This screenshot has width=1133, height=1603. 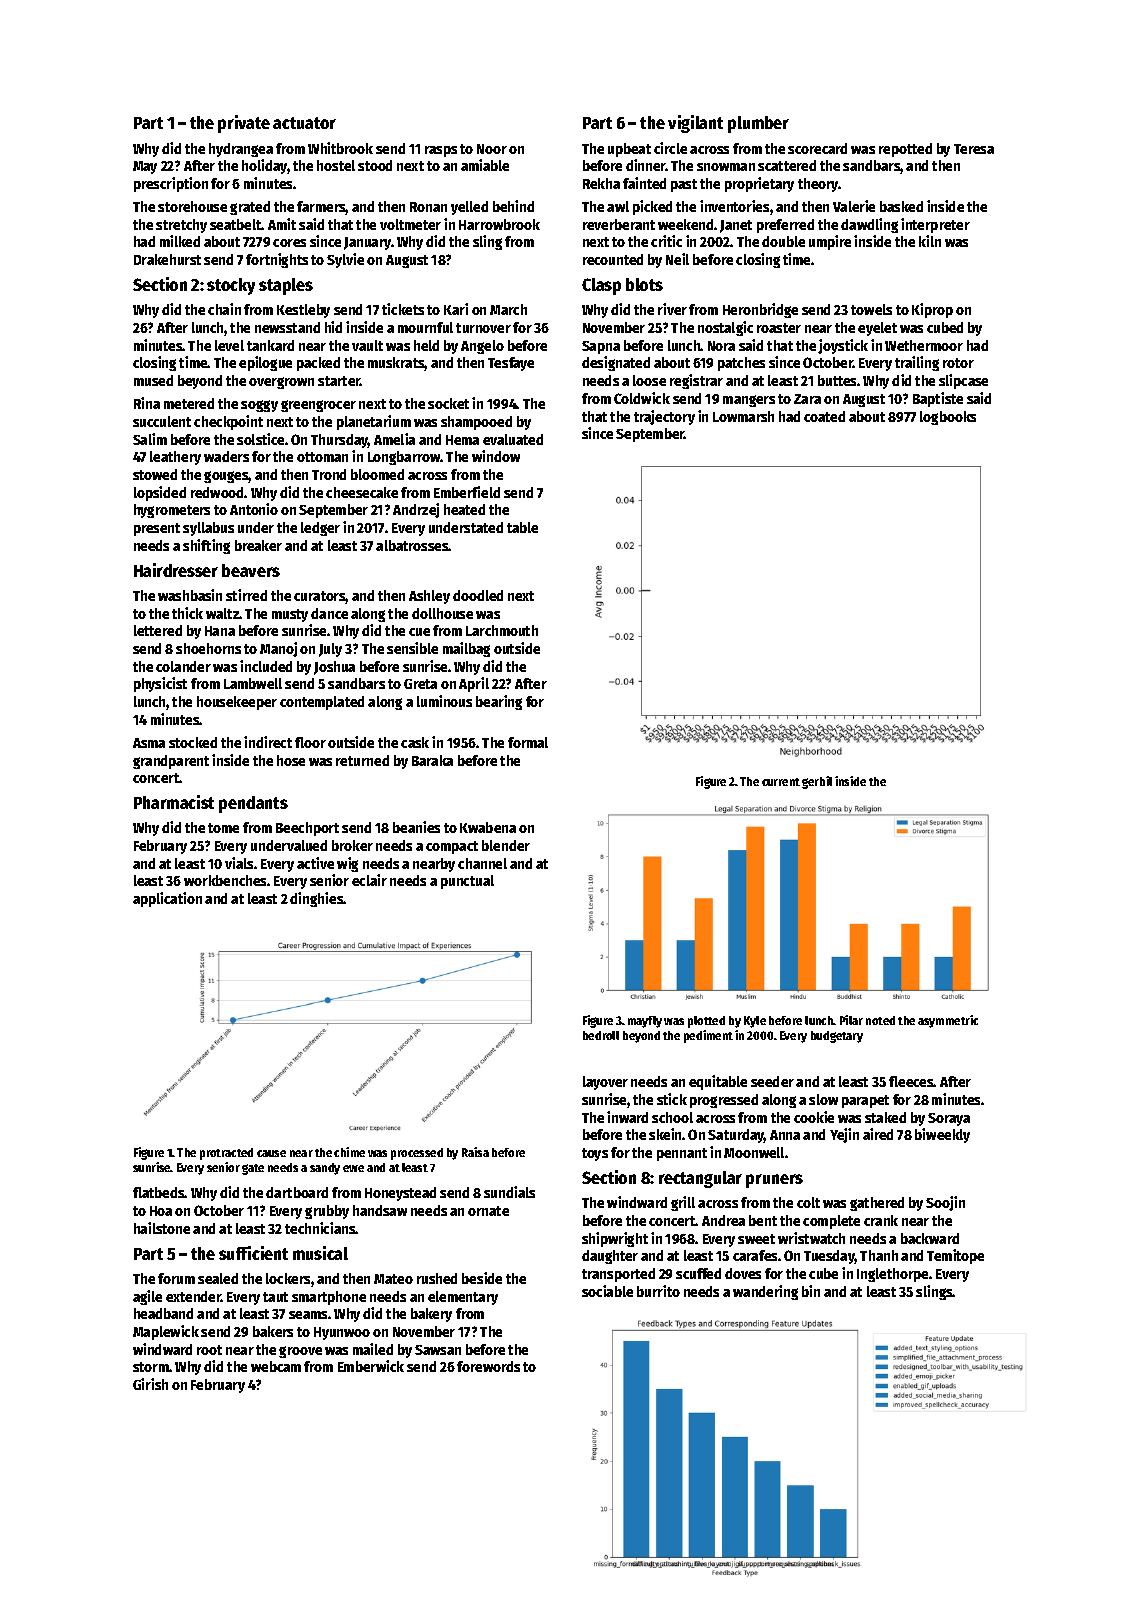 What do you see at coordinates (811, 1291) in the screenshot?
I see `bin` at bounding box center [811, 1291].
